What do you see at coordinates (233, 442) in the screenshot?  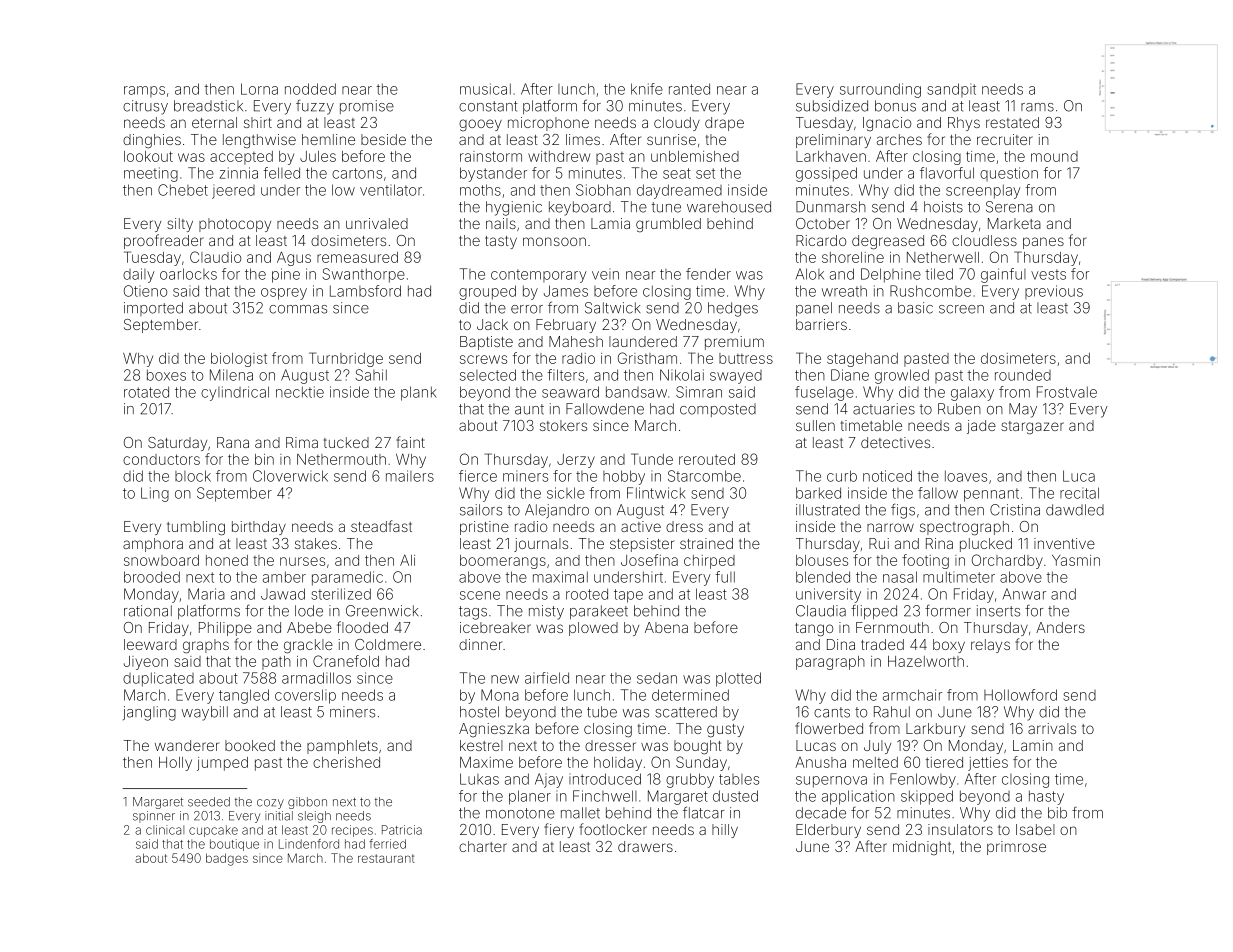 I see `Rana` at bounding box center [233, 442].
